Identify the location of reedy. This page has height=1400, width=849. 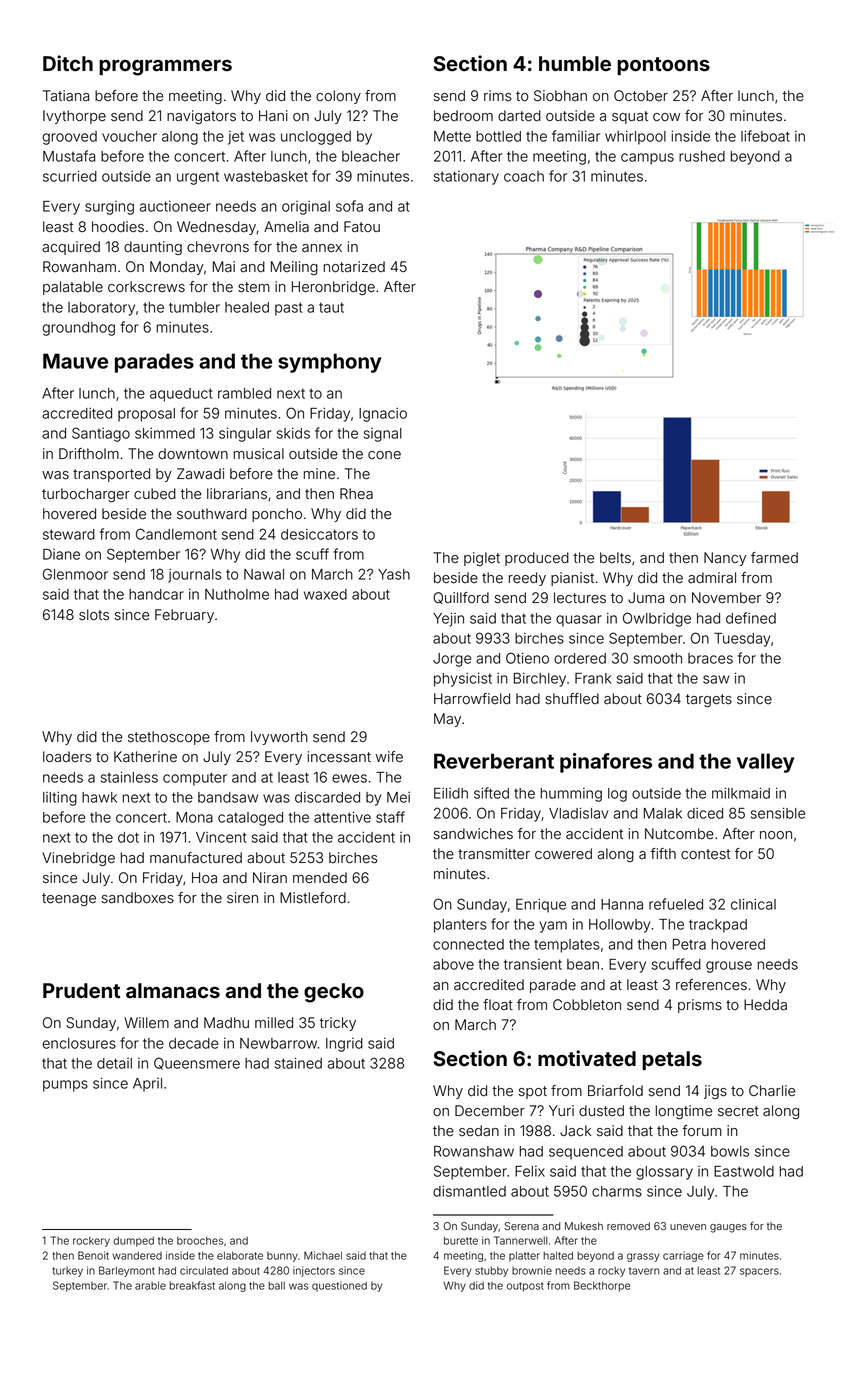
(527, 579).
